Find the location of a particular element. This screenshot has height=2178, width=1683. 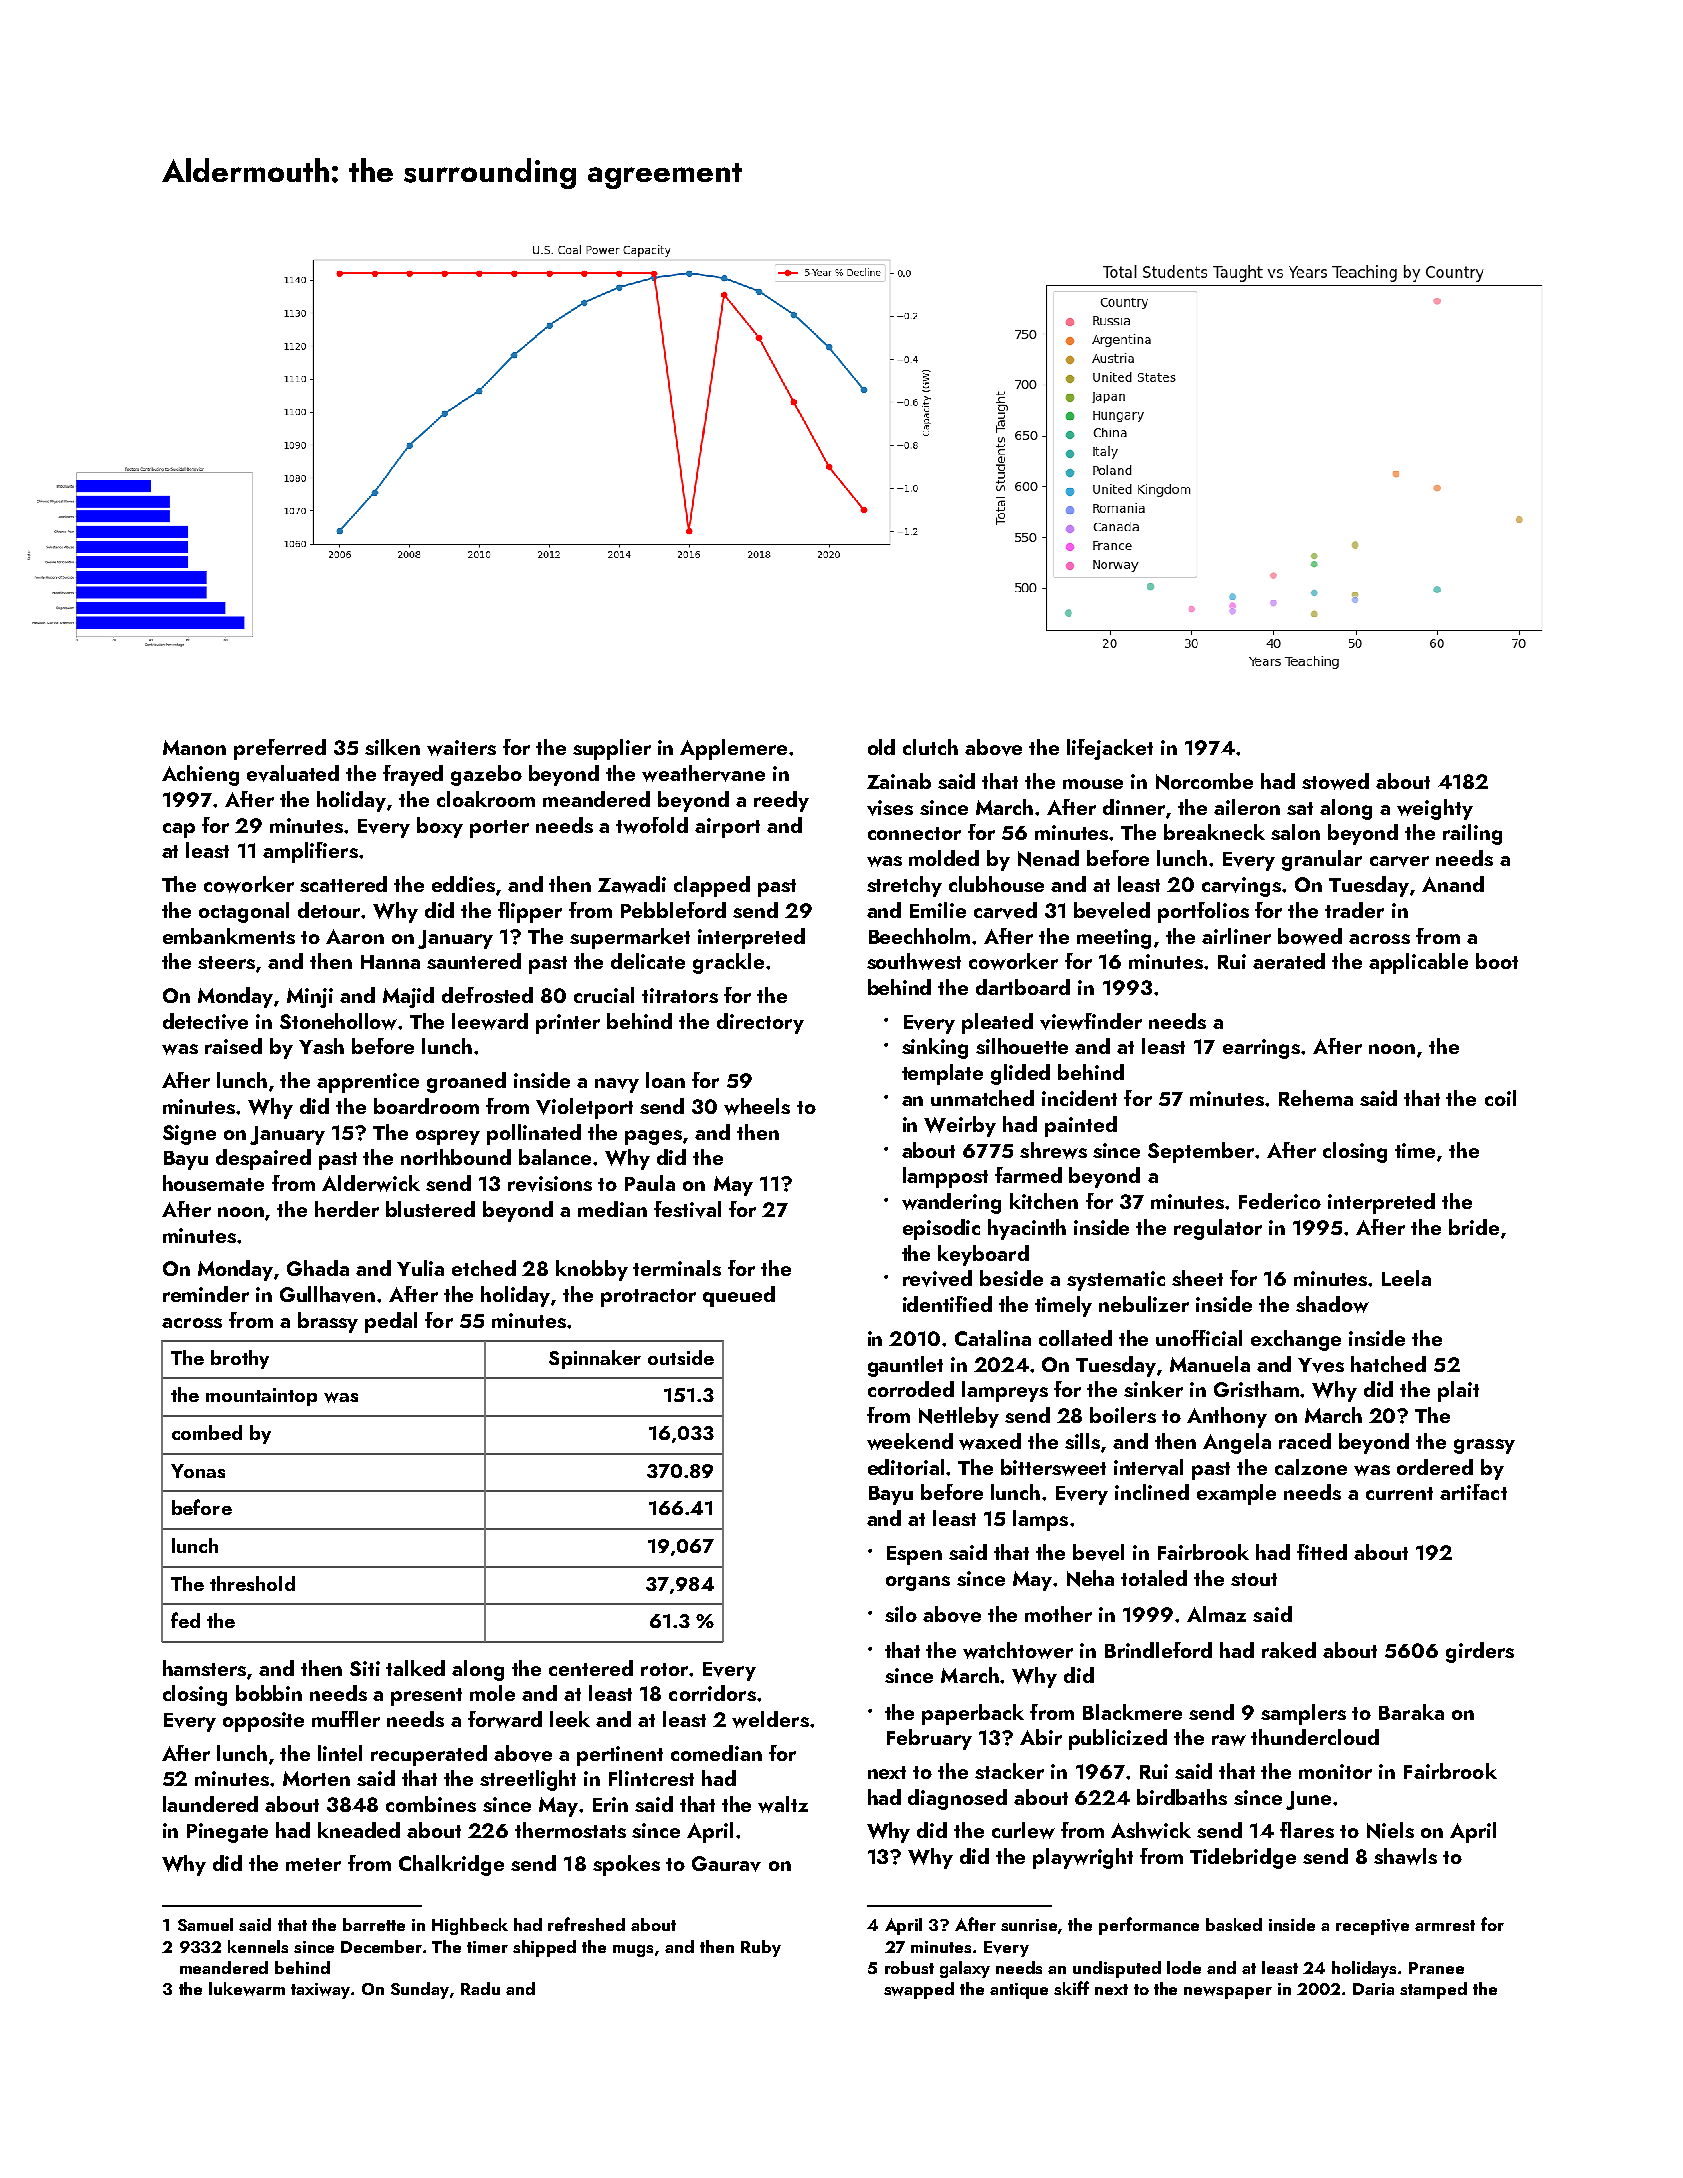

preferred is located at coordinates (280, 749).
